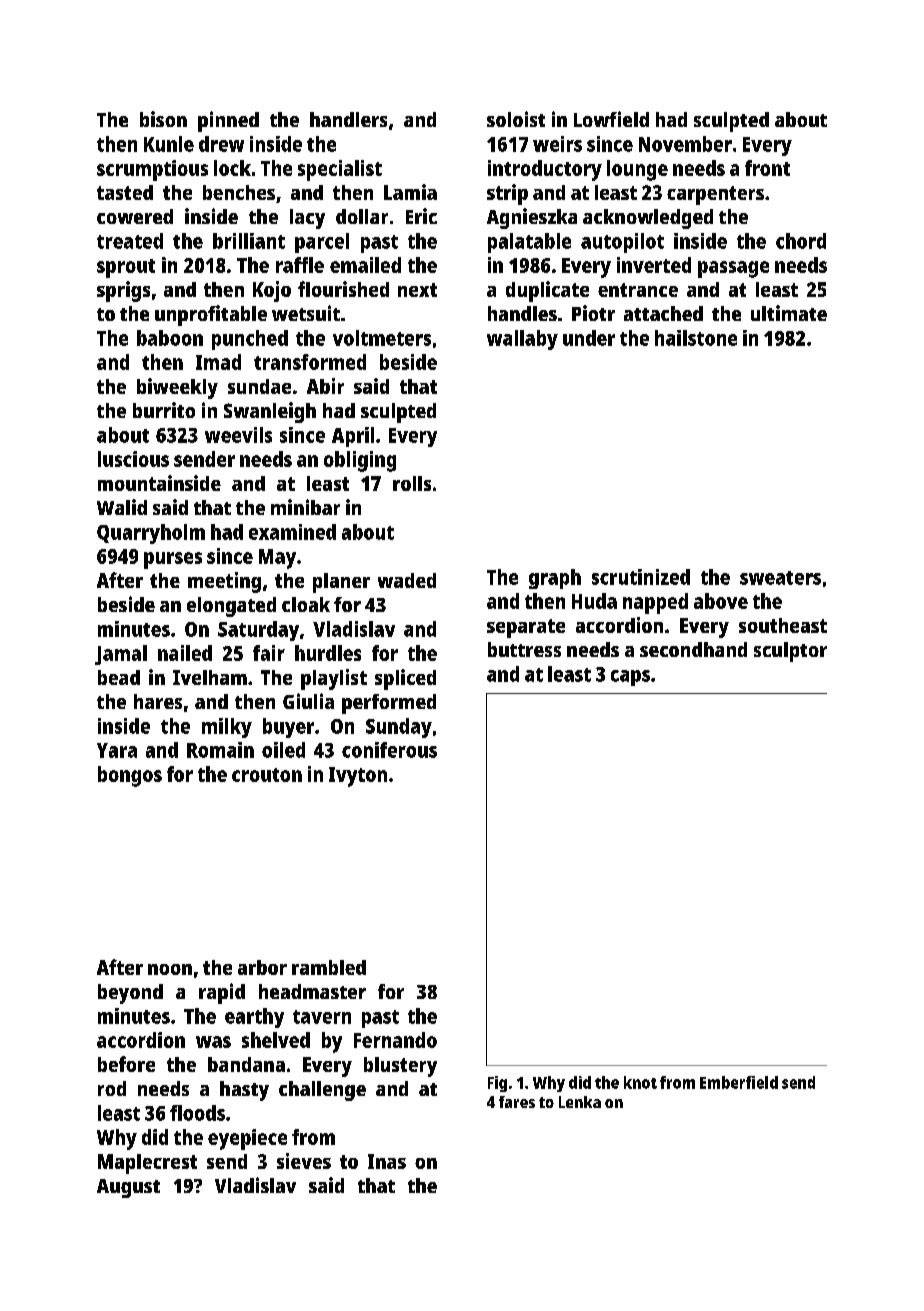  I want to click on caps, so click(630, 678).
